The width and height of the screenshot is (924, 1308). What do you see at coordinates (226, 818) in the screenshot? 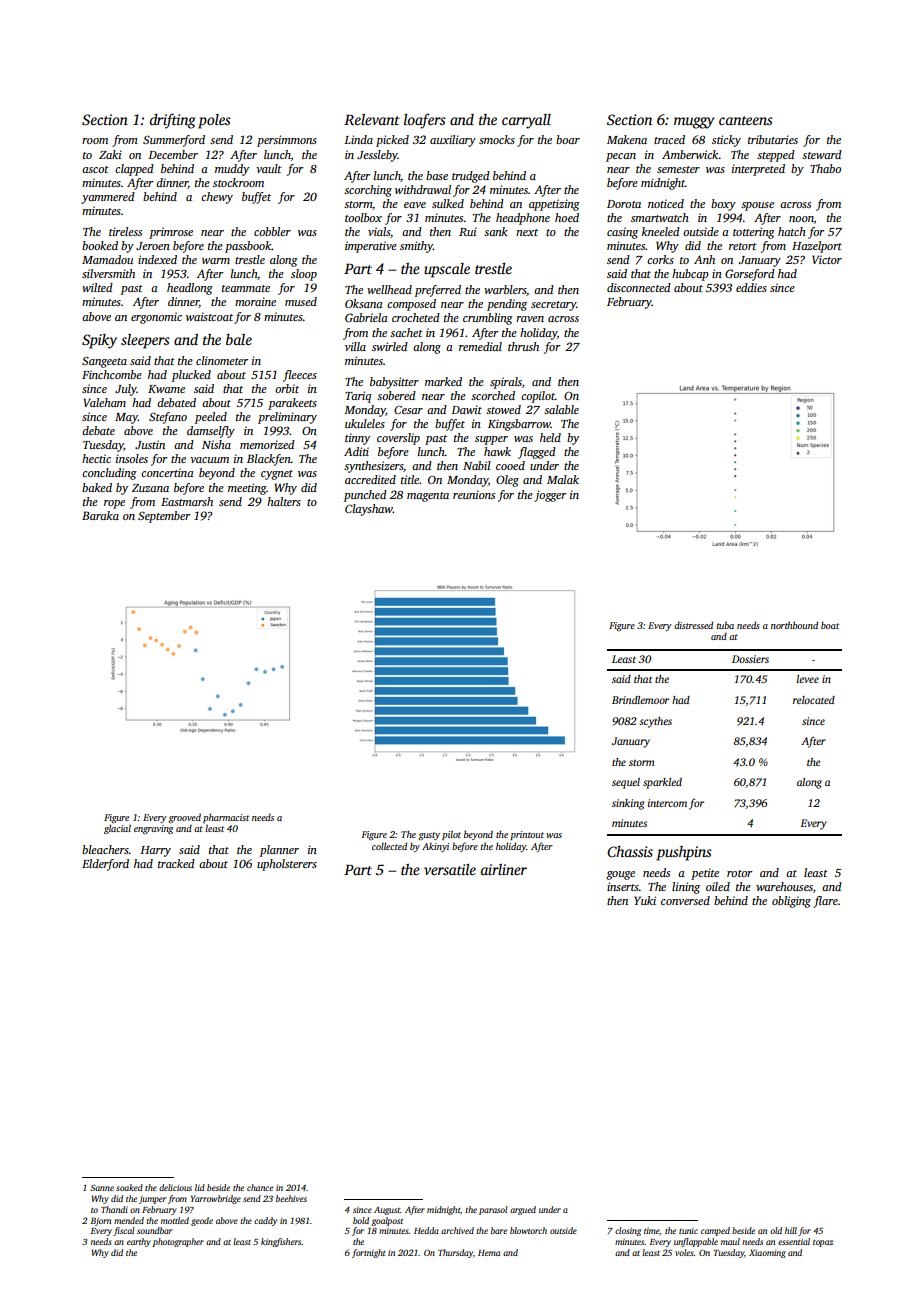
I see `pharmacist` at bounding box center [226, 818].
